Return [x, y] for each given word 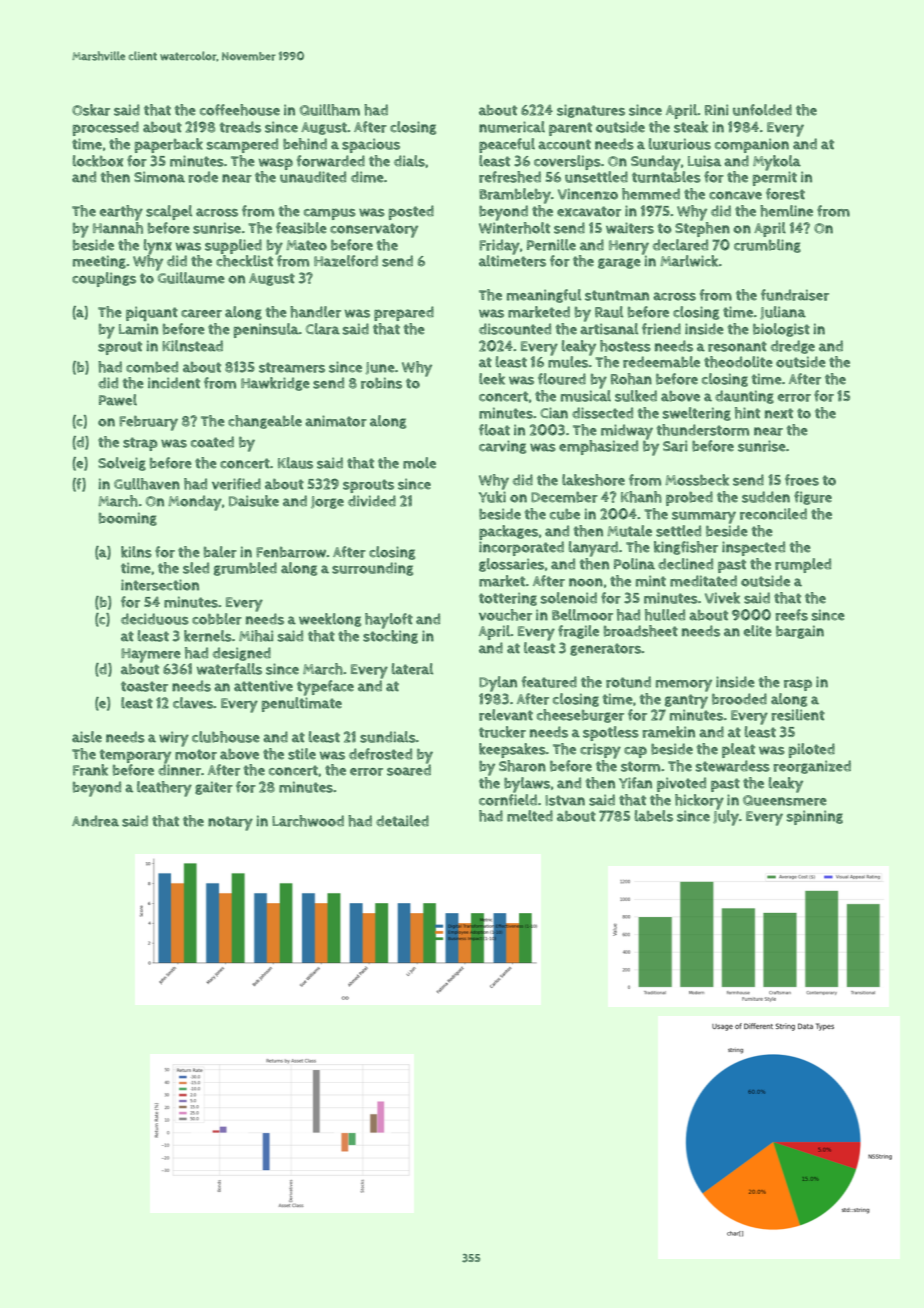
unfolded [762, 110]
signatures [591, 111]
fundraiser [795, 295]
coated [212, 442]
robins [381, 383]
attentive [263, 686]
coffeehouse [240, 110]
